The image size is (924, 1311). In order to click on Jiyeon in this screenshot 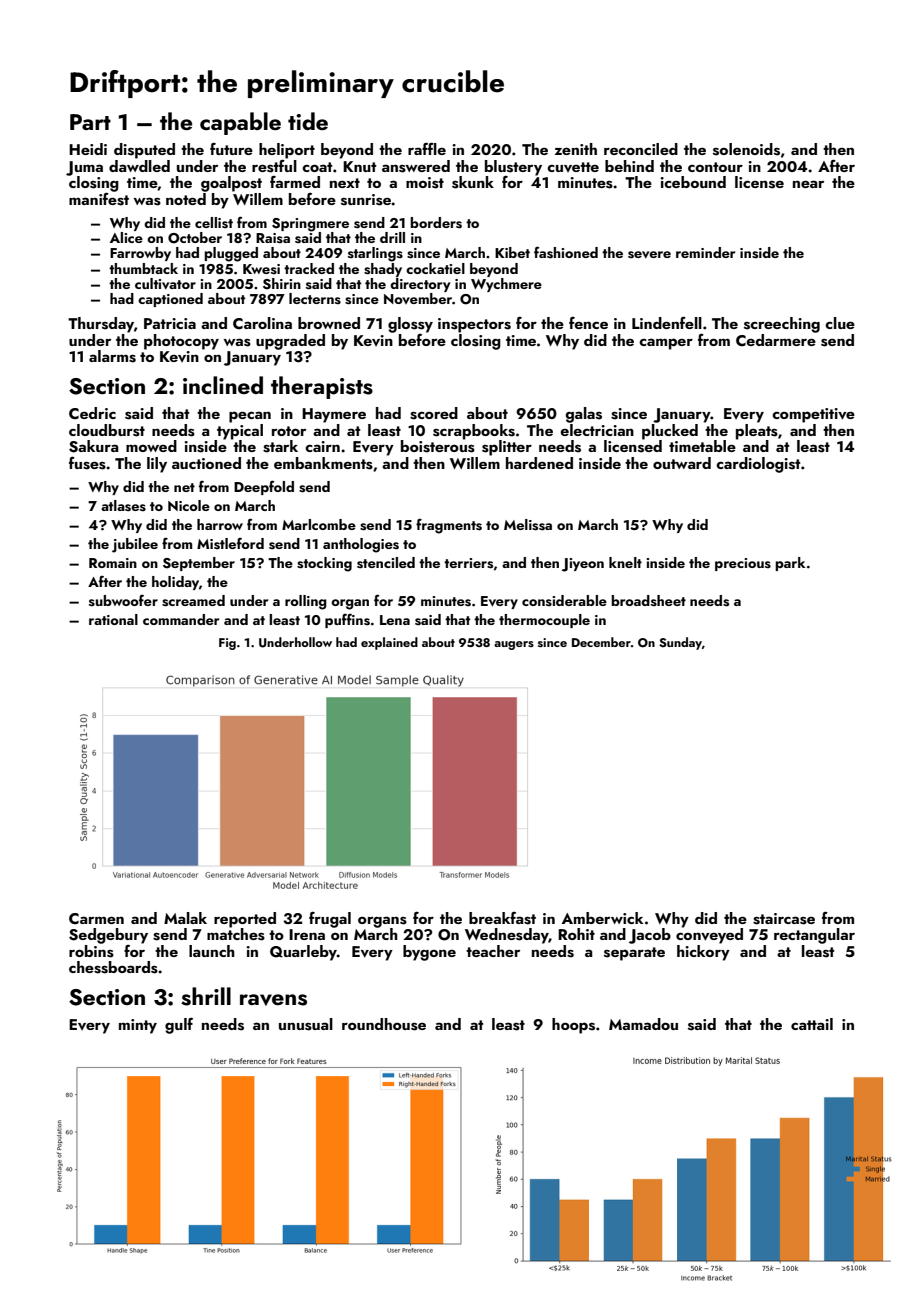, I will do `click(583, 565)`.
